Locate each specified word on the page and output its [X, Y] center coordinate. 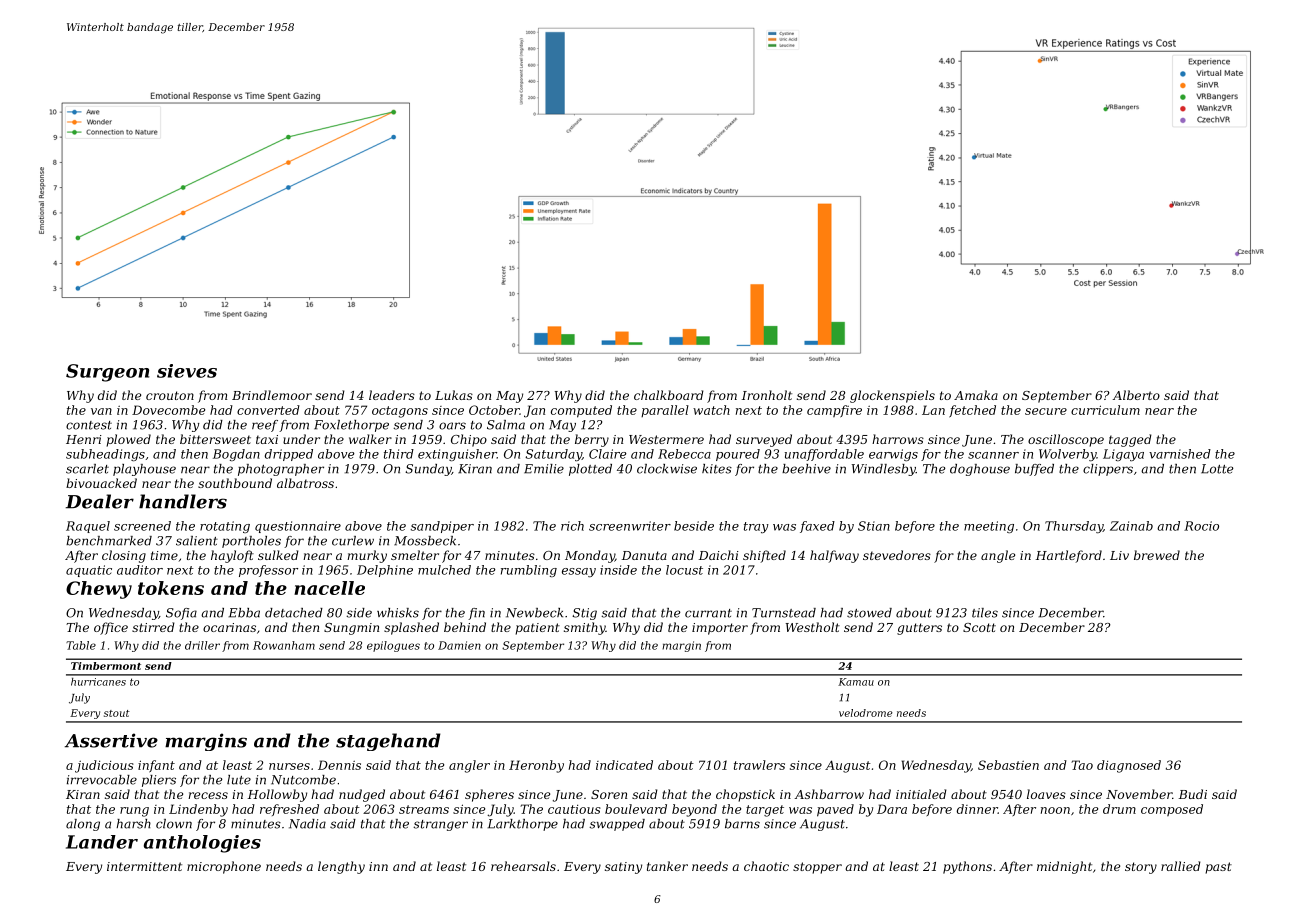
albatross [305, 483]
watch [711, 410]
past [1218, 868]
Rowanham [284, 645]
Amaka [976, 395]
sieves [187, 371]
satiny [623, 868]
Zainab [1131, 526]
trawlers [759, 765]
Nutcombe [303, 780]
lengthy [341, 867]
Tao [1082, 765]
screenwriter [630, 526]
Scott [979, 627]
